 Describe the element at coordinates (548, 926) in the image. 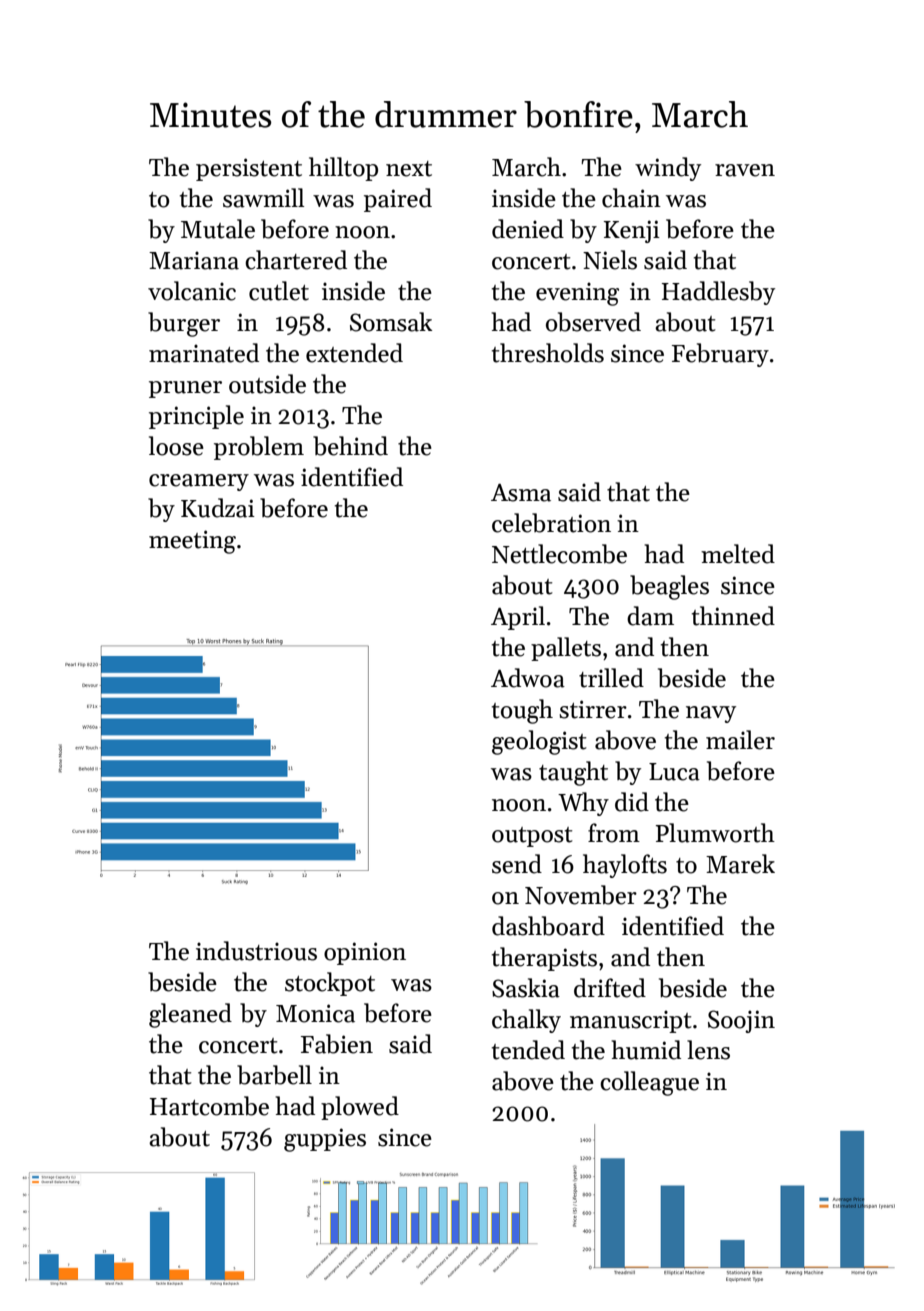

I see `dashboard` at that location.
